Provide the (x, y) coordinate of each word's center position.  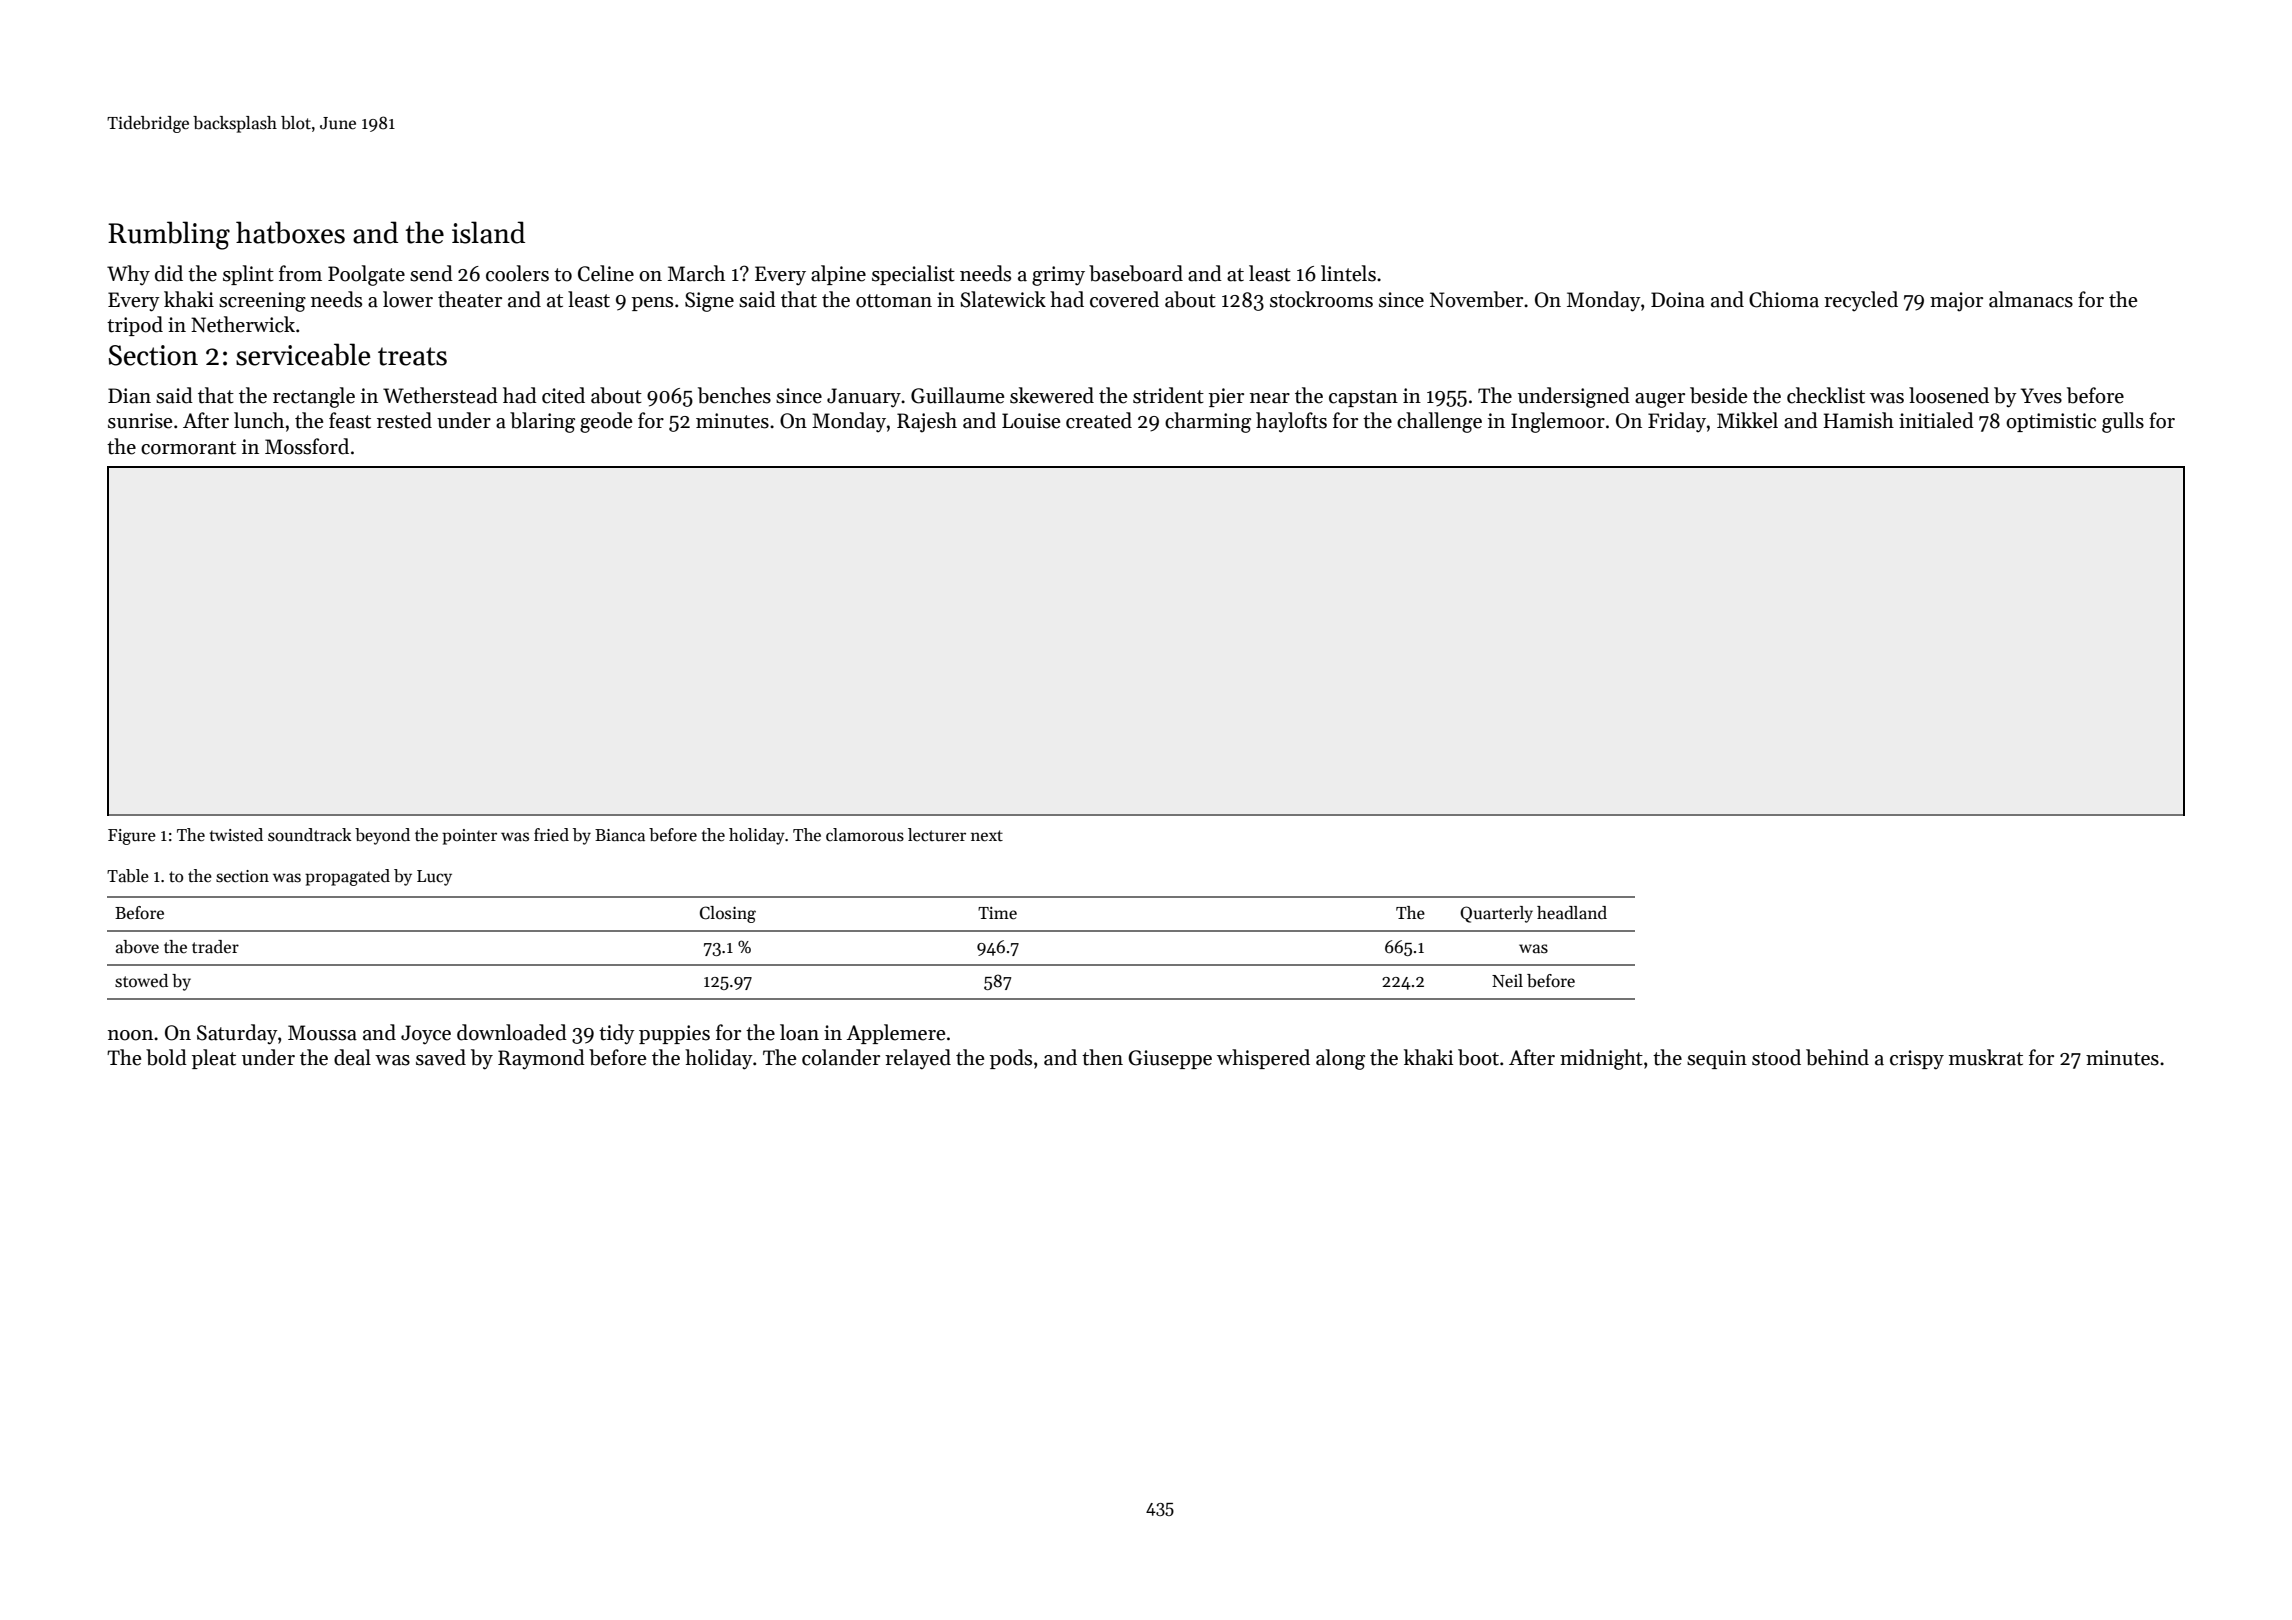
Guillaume (957, 395)
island (488, 232)
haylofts (1291, 422)
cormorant (188, 448)
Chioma (1784, 299)
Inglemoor (1558, 422)
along (1340, 1059)
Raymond (541, 1059)
